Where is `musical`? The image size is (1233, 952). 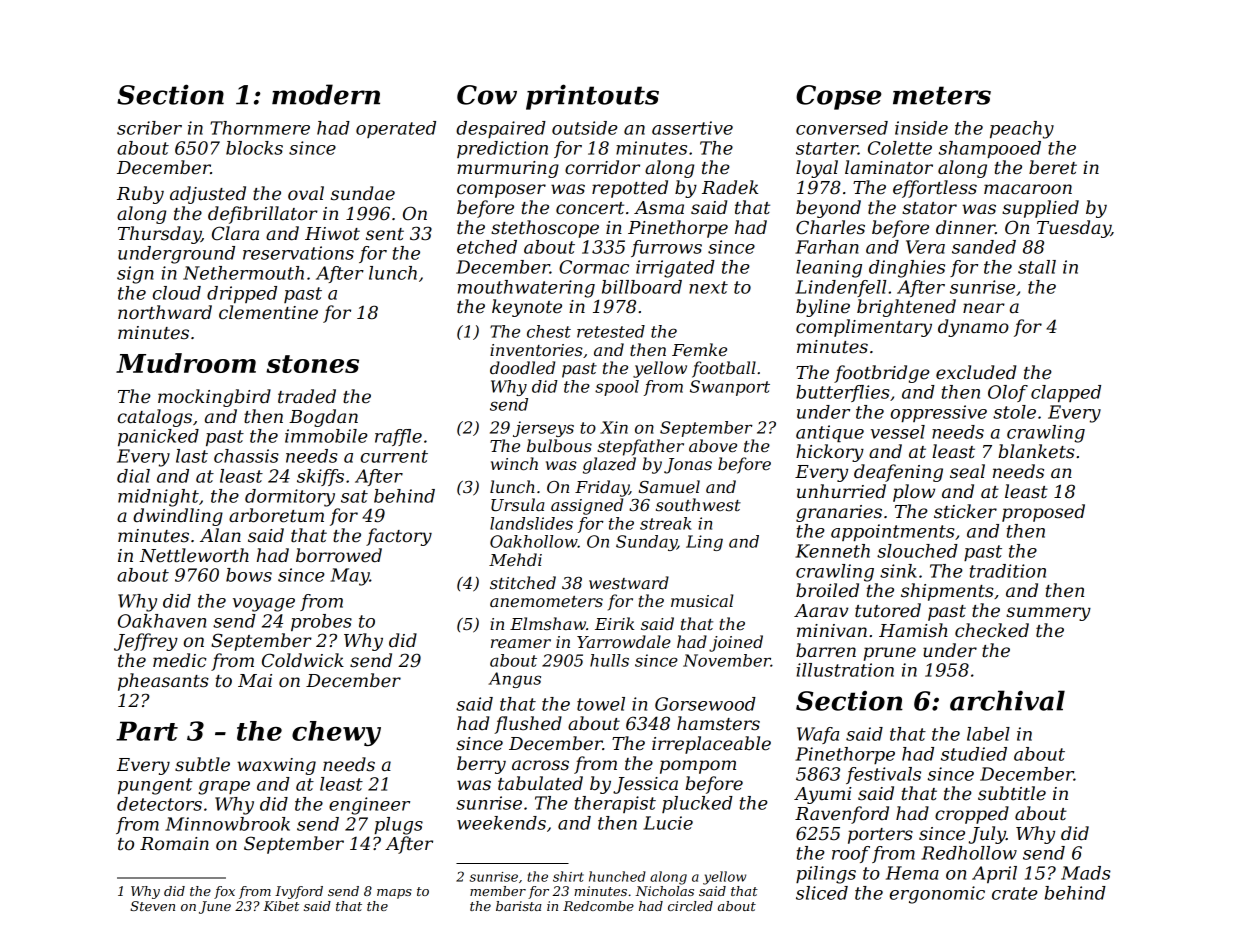
musical is located at coordinates (702, 600).
